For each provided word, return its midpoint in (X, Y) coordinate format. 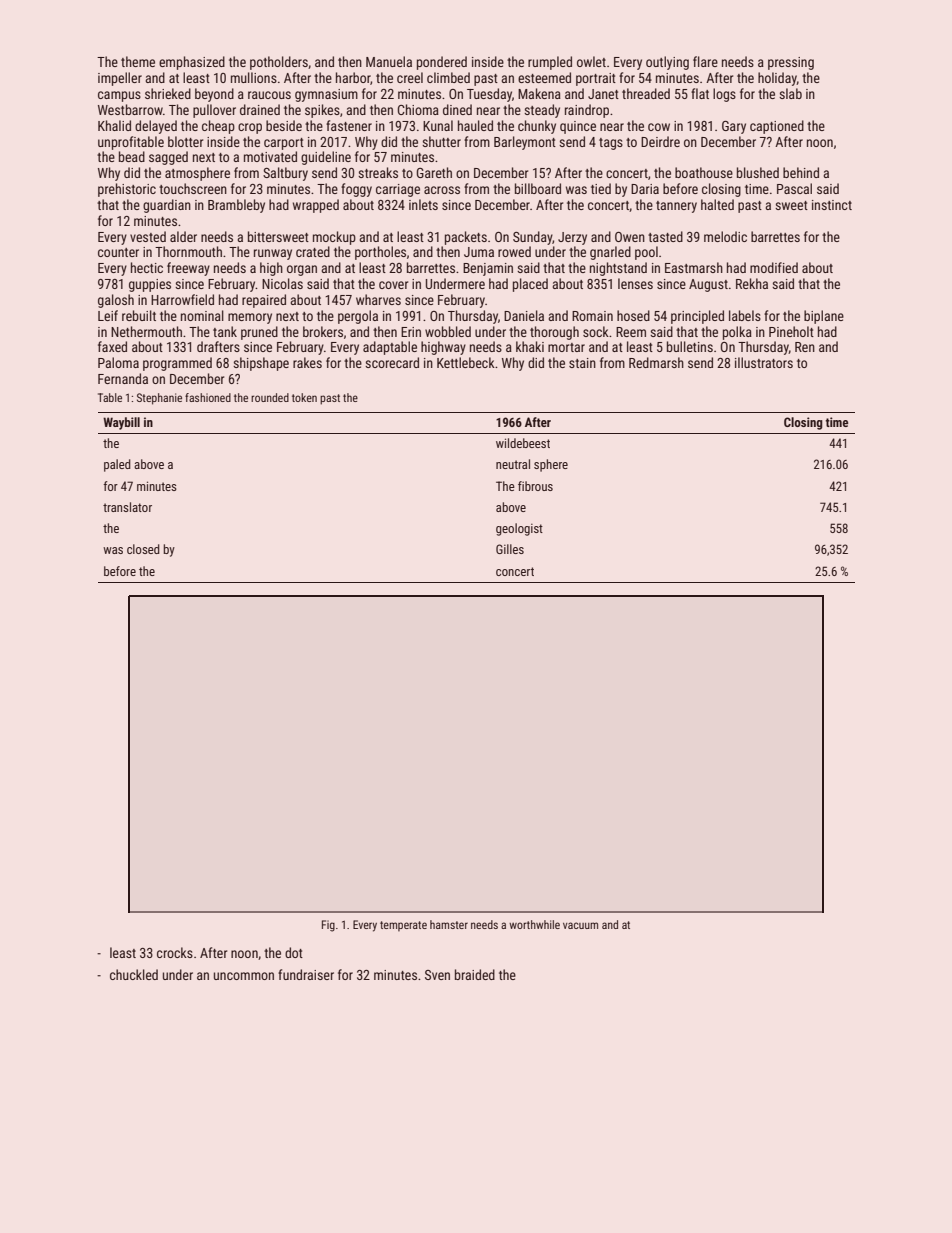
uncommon (244, 976)
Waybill (121, 423)
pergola (358, 317)
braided (475, 974)
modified (774, 267)
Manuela (389, 61)
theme (138, 61)
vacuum (580, 925)
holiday (777, 79)
